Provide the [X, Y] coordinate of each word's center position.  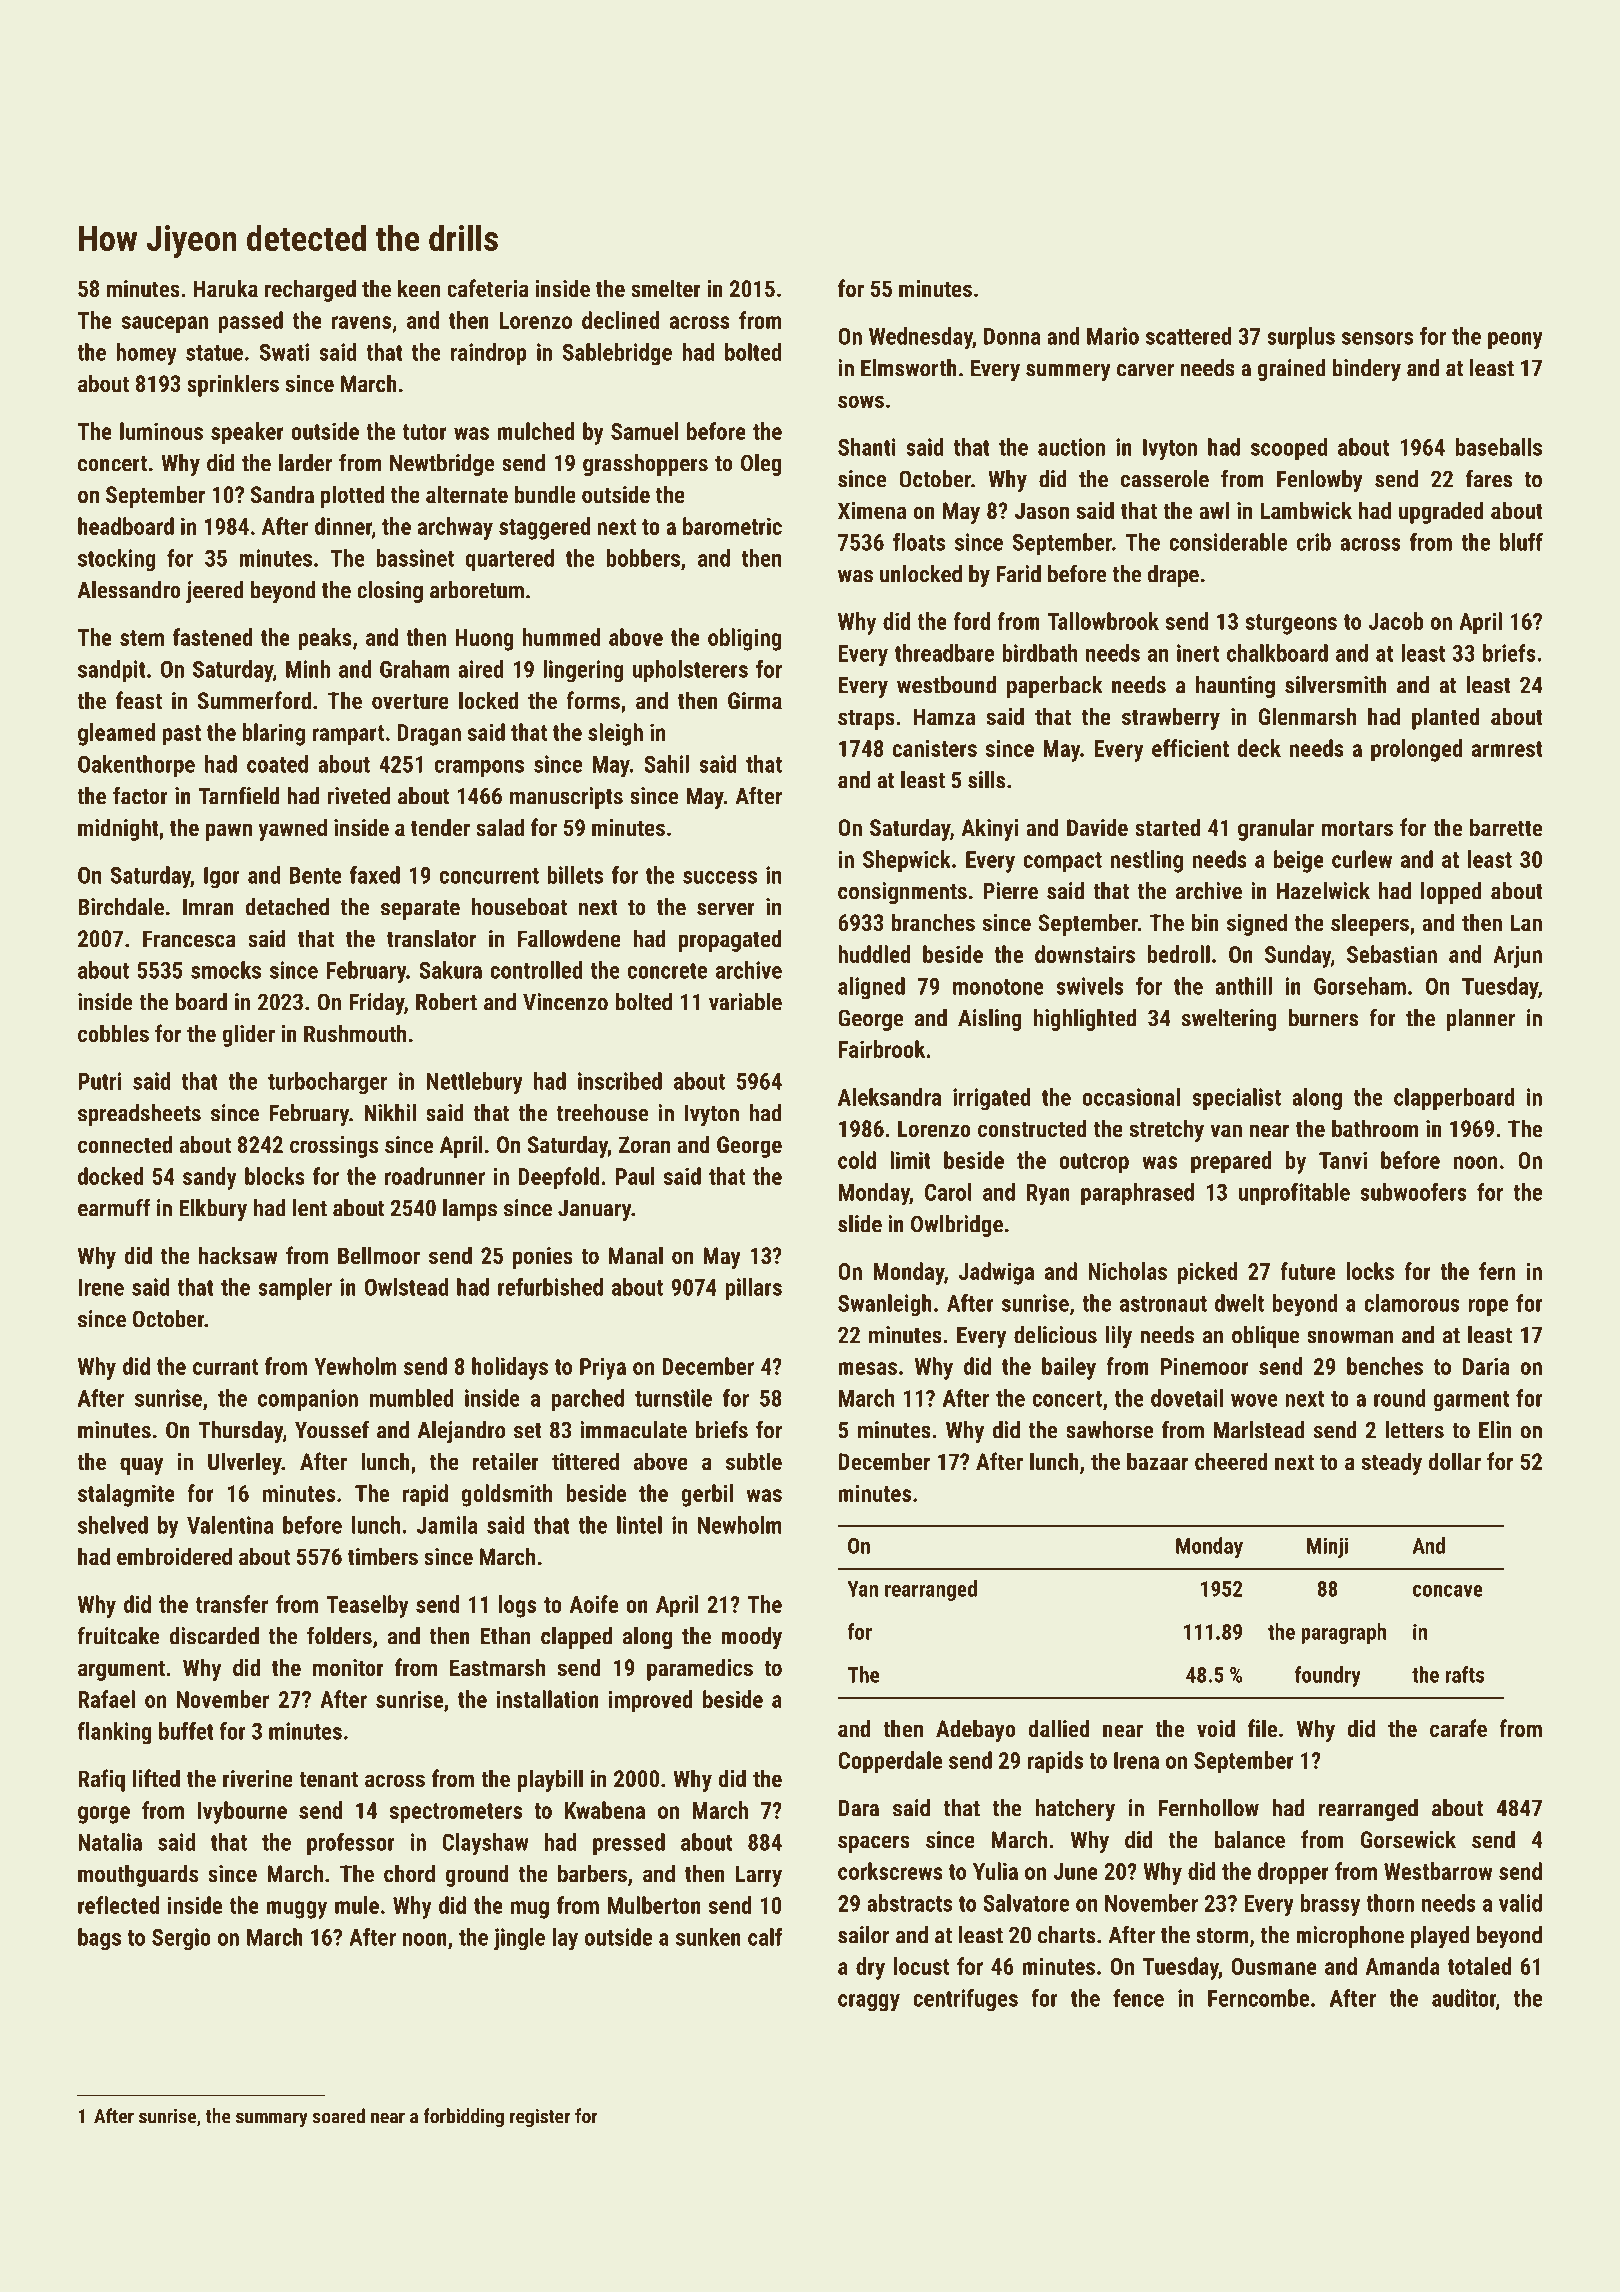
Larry [759, 1876]
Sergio [181, 1939]
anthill [1243, 986]
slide [860, 1224]
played [1440, 1937]
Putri [99, 1081]
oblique [1265, 1337]
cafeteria [488, 288]
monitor [348, 1667]
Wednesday [921, 338]
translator [431, 938]
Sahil [666, 764]
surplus [1301, 338]
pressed [629, 1844]
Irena [1136, 1760]
